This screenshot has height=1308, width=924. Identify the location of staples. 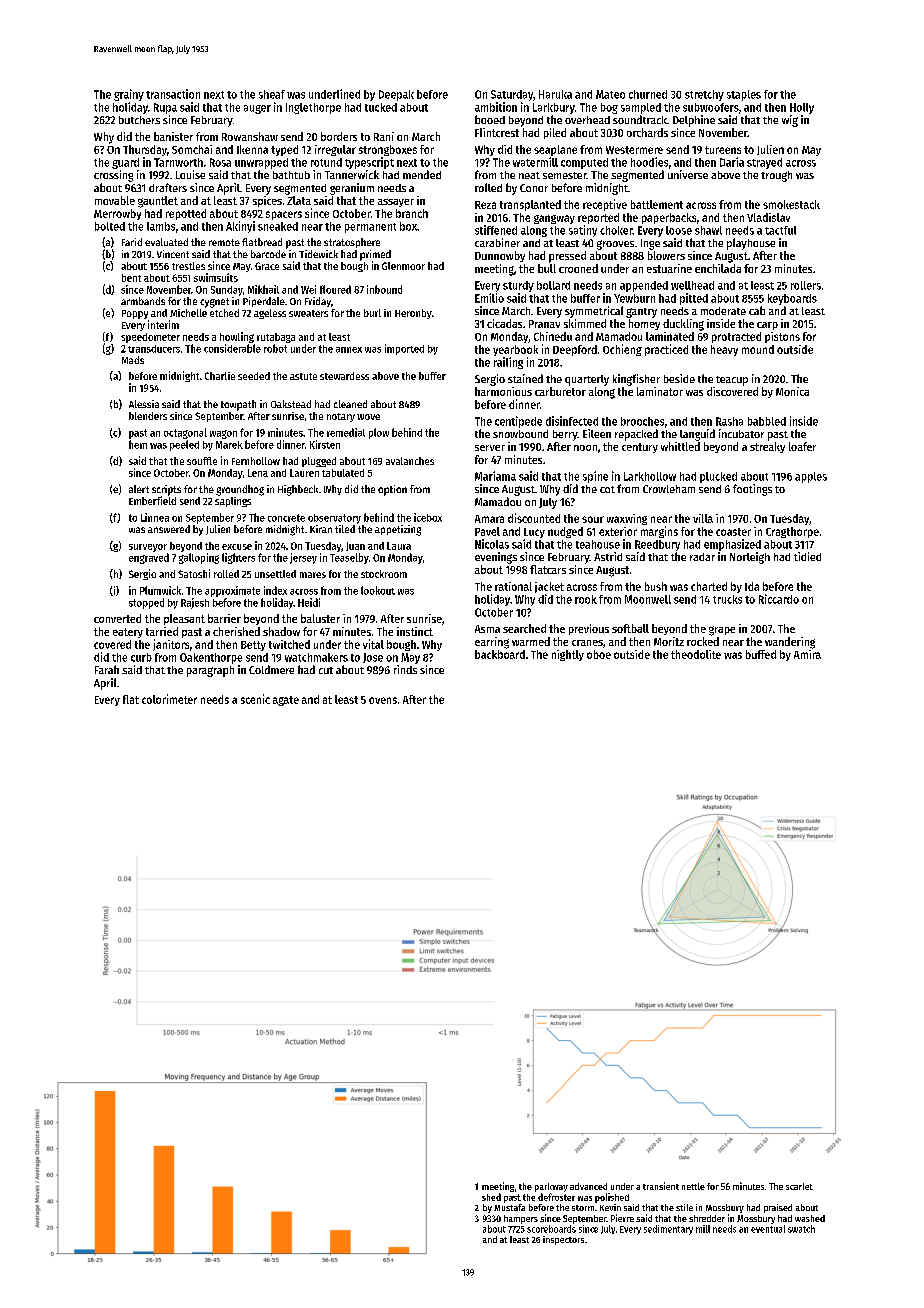
(744, 95).
